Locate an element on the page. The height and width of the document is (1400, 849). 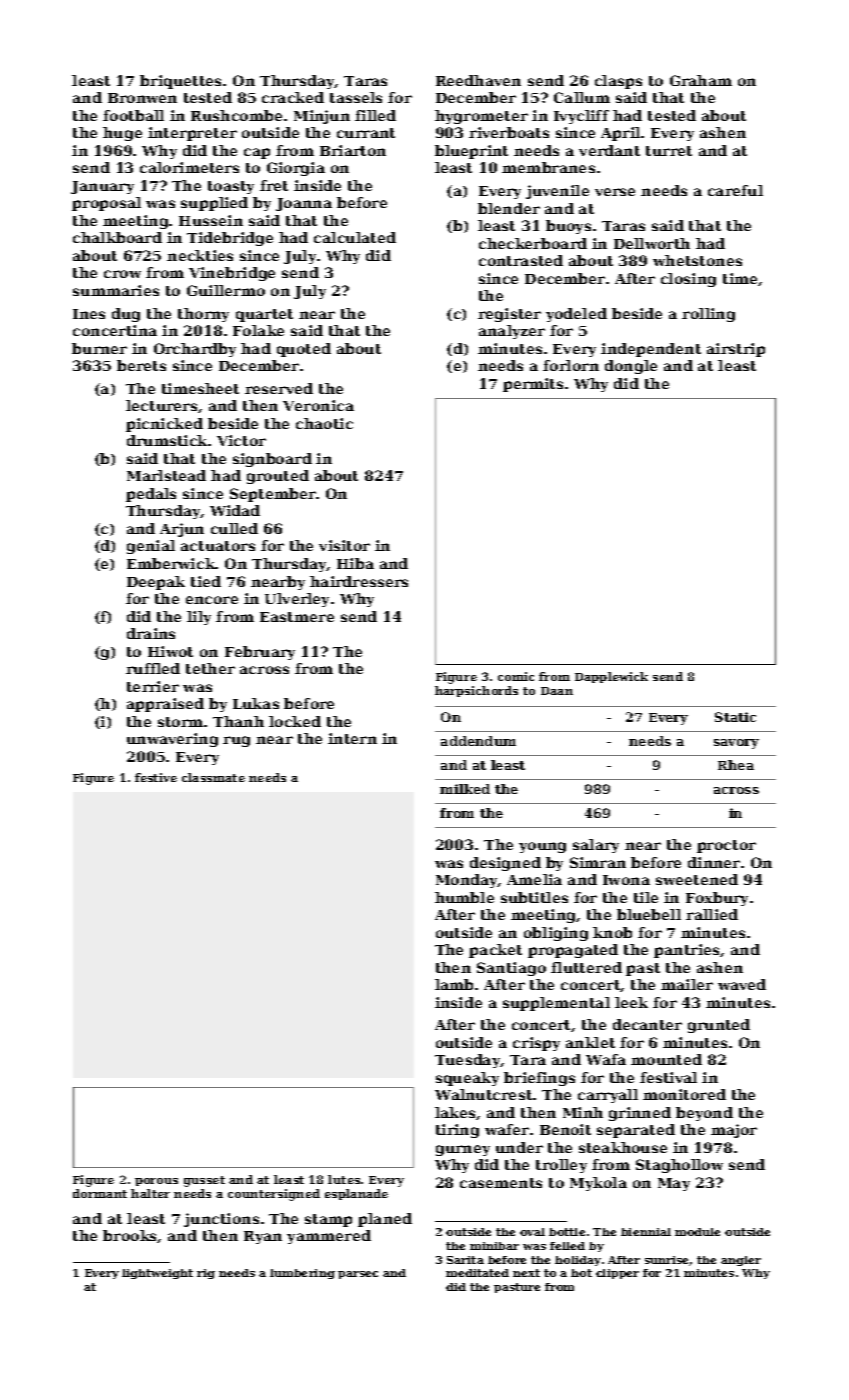
tassels is located at coordinates (356, 97).
